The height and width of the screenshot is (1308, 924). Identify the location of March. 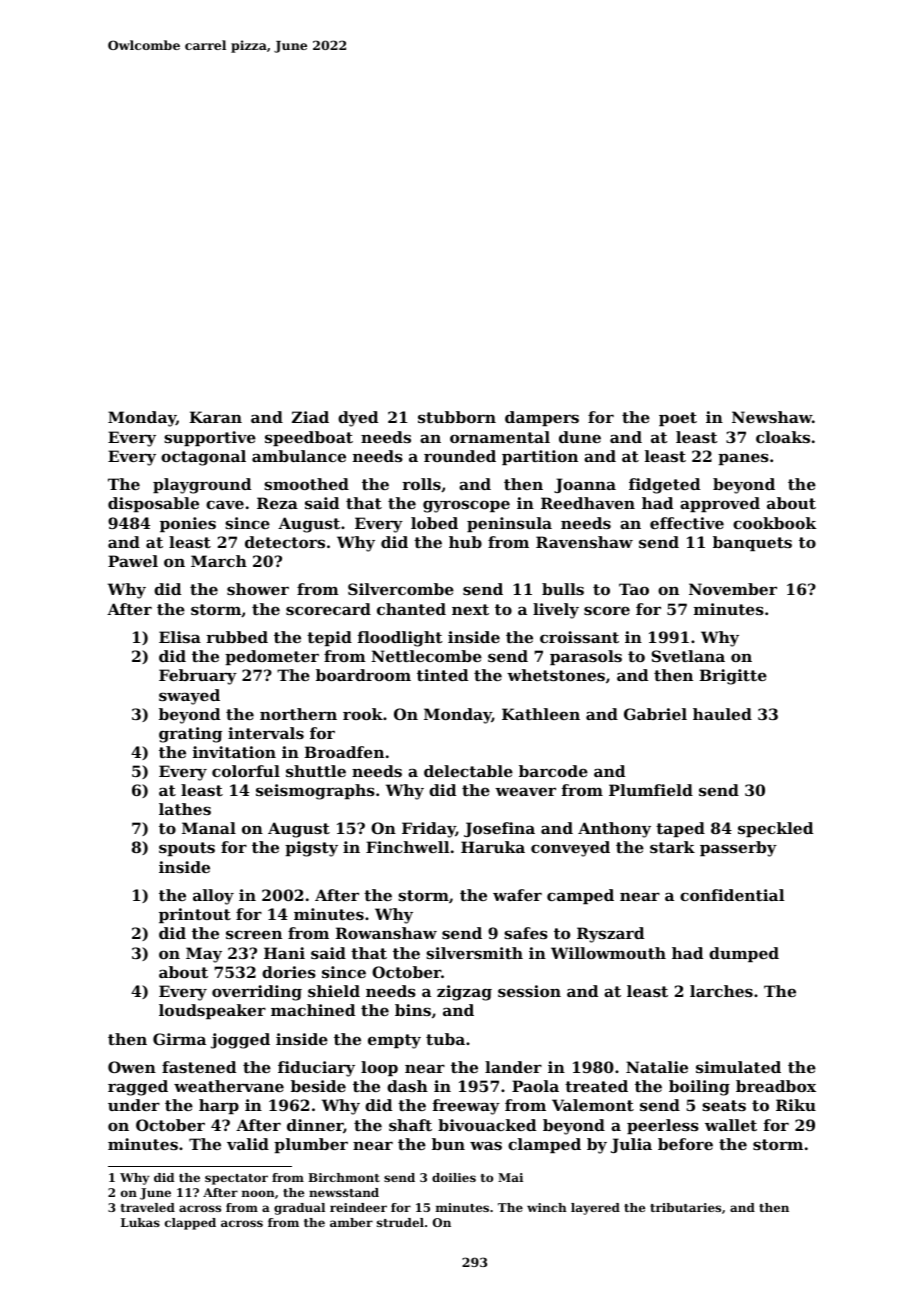
(219, 561).
